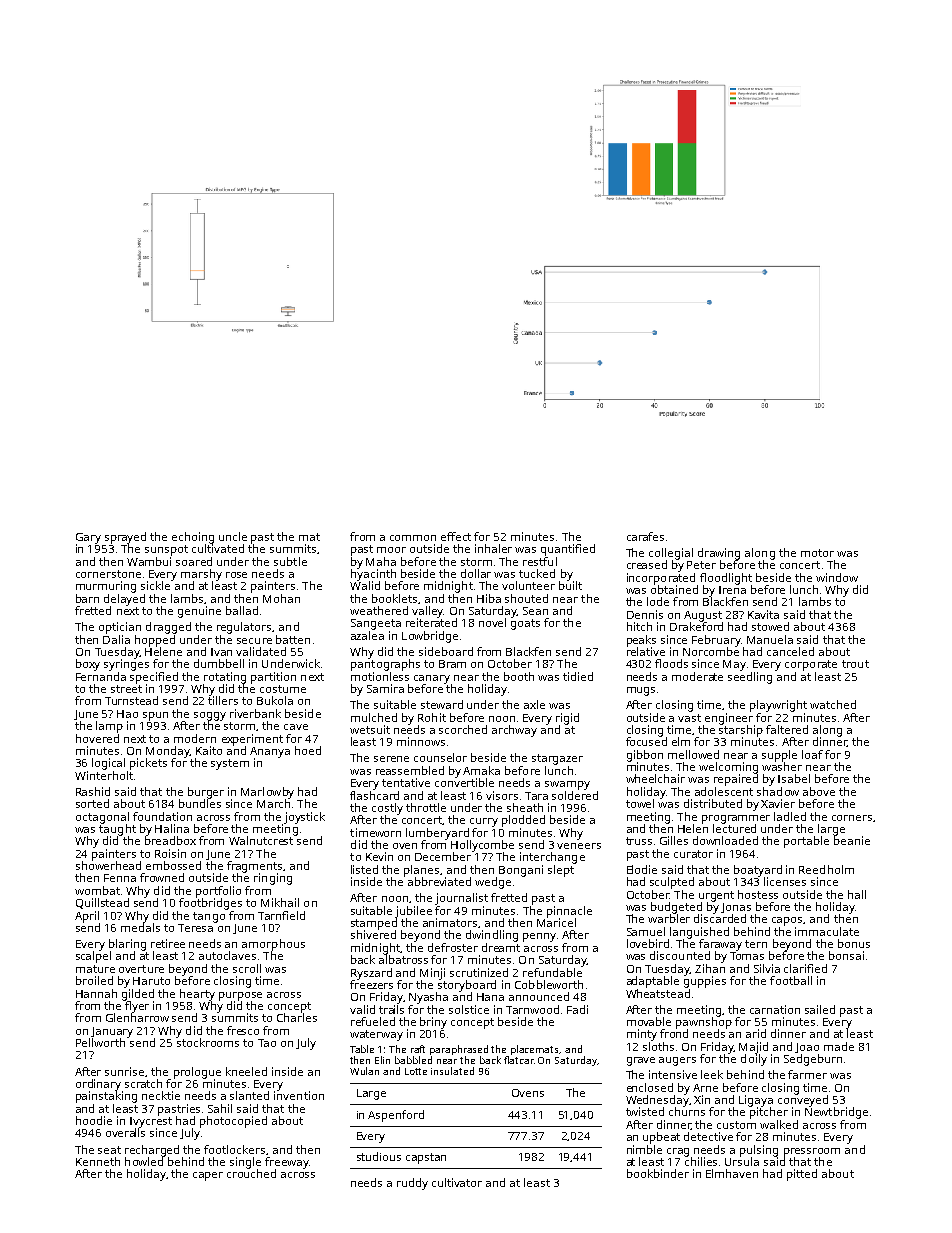  Describe the element at coordinates (391, 550) in the image. I see `moor` at that location.
